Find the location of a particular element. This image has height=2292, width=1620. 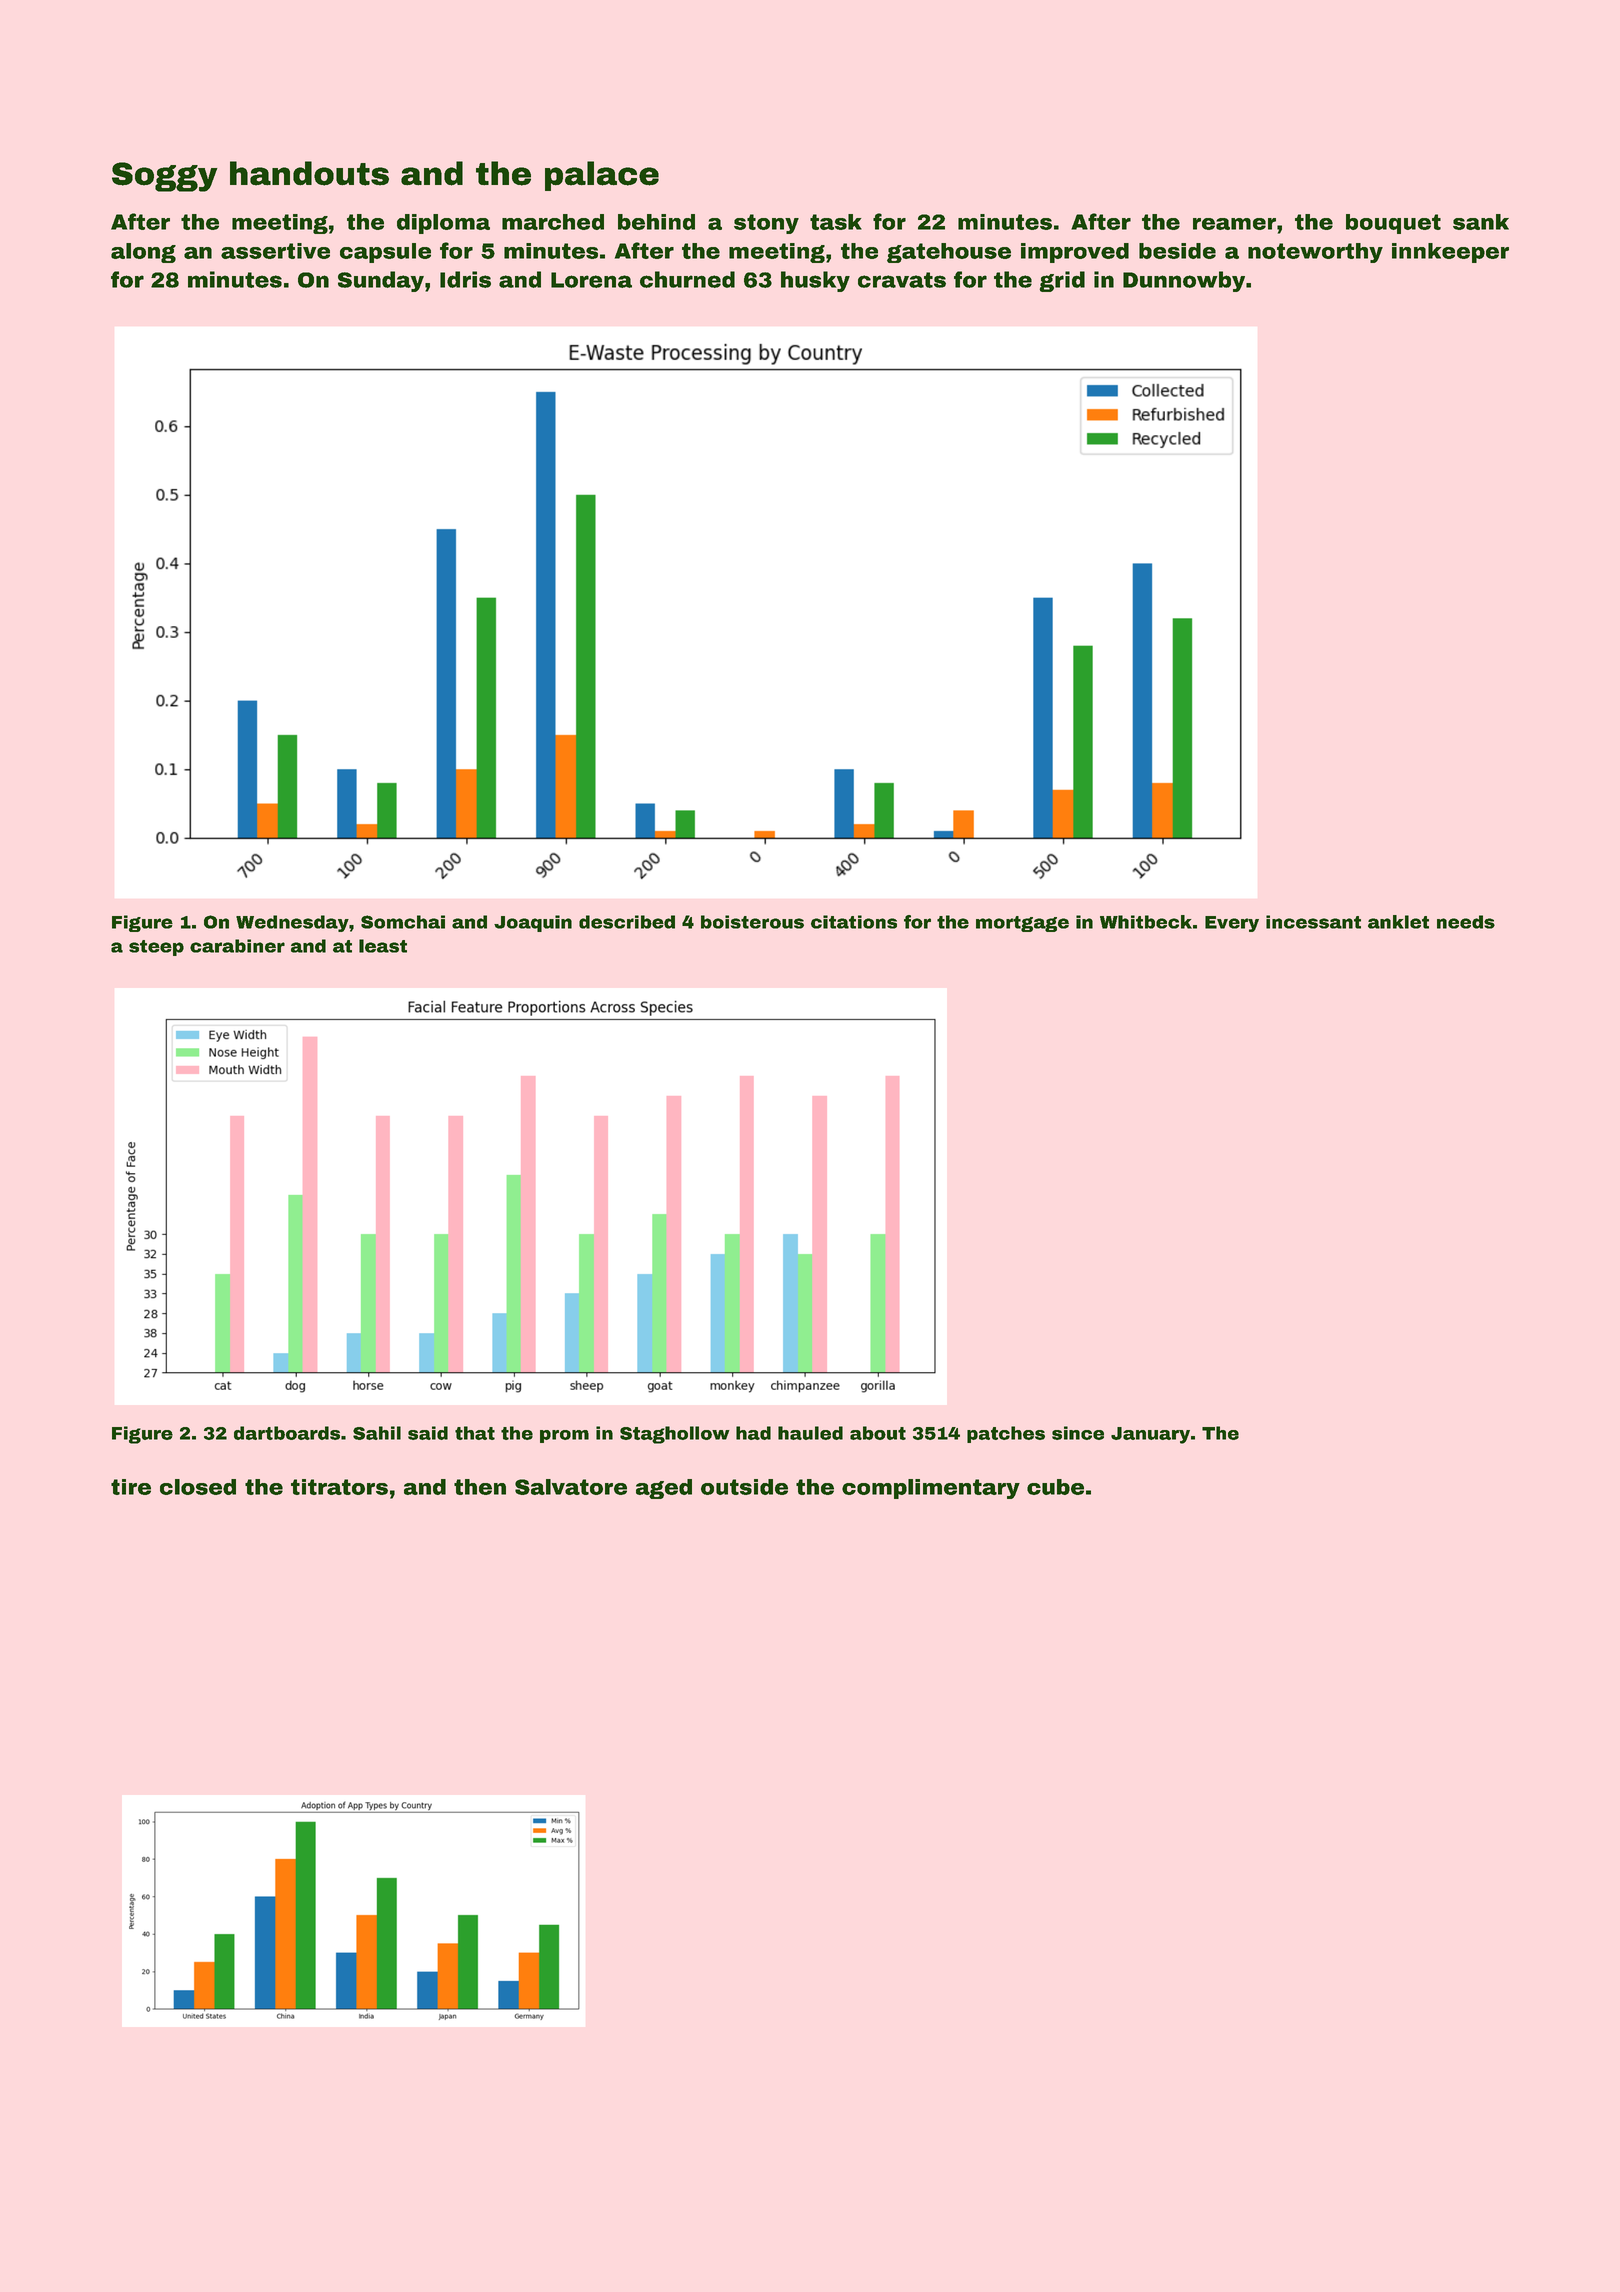

incessant is located at coordinates (1313, 922).
